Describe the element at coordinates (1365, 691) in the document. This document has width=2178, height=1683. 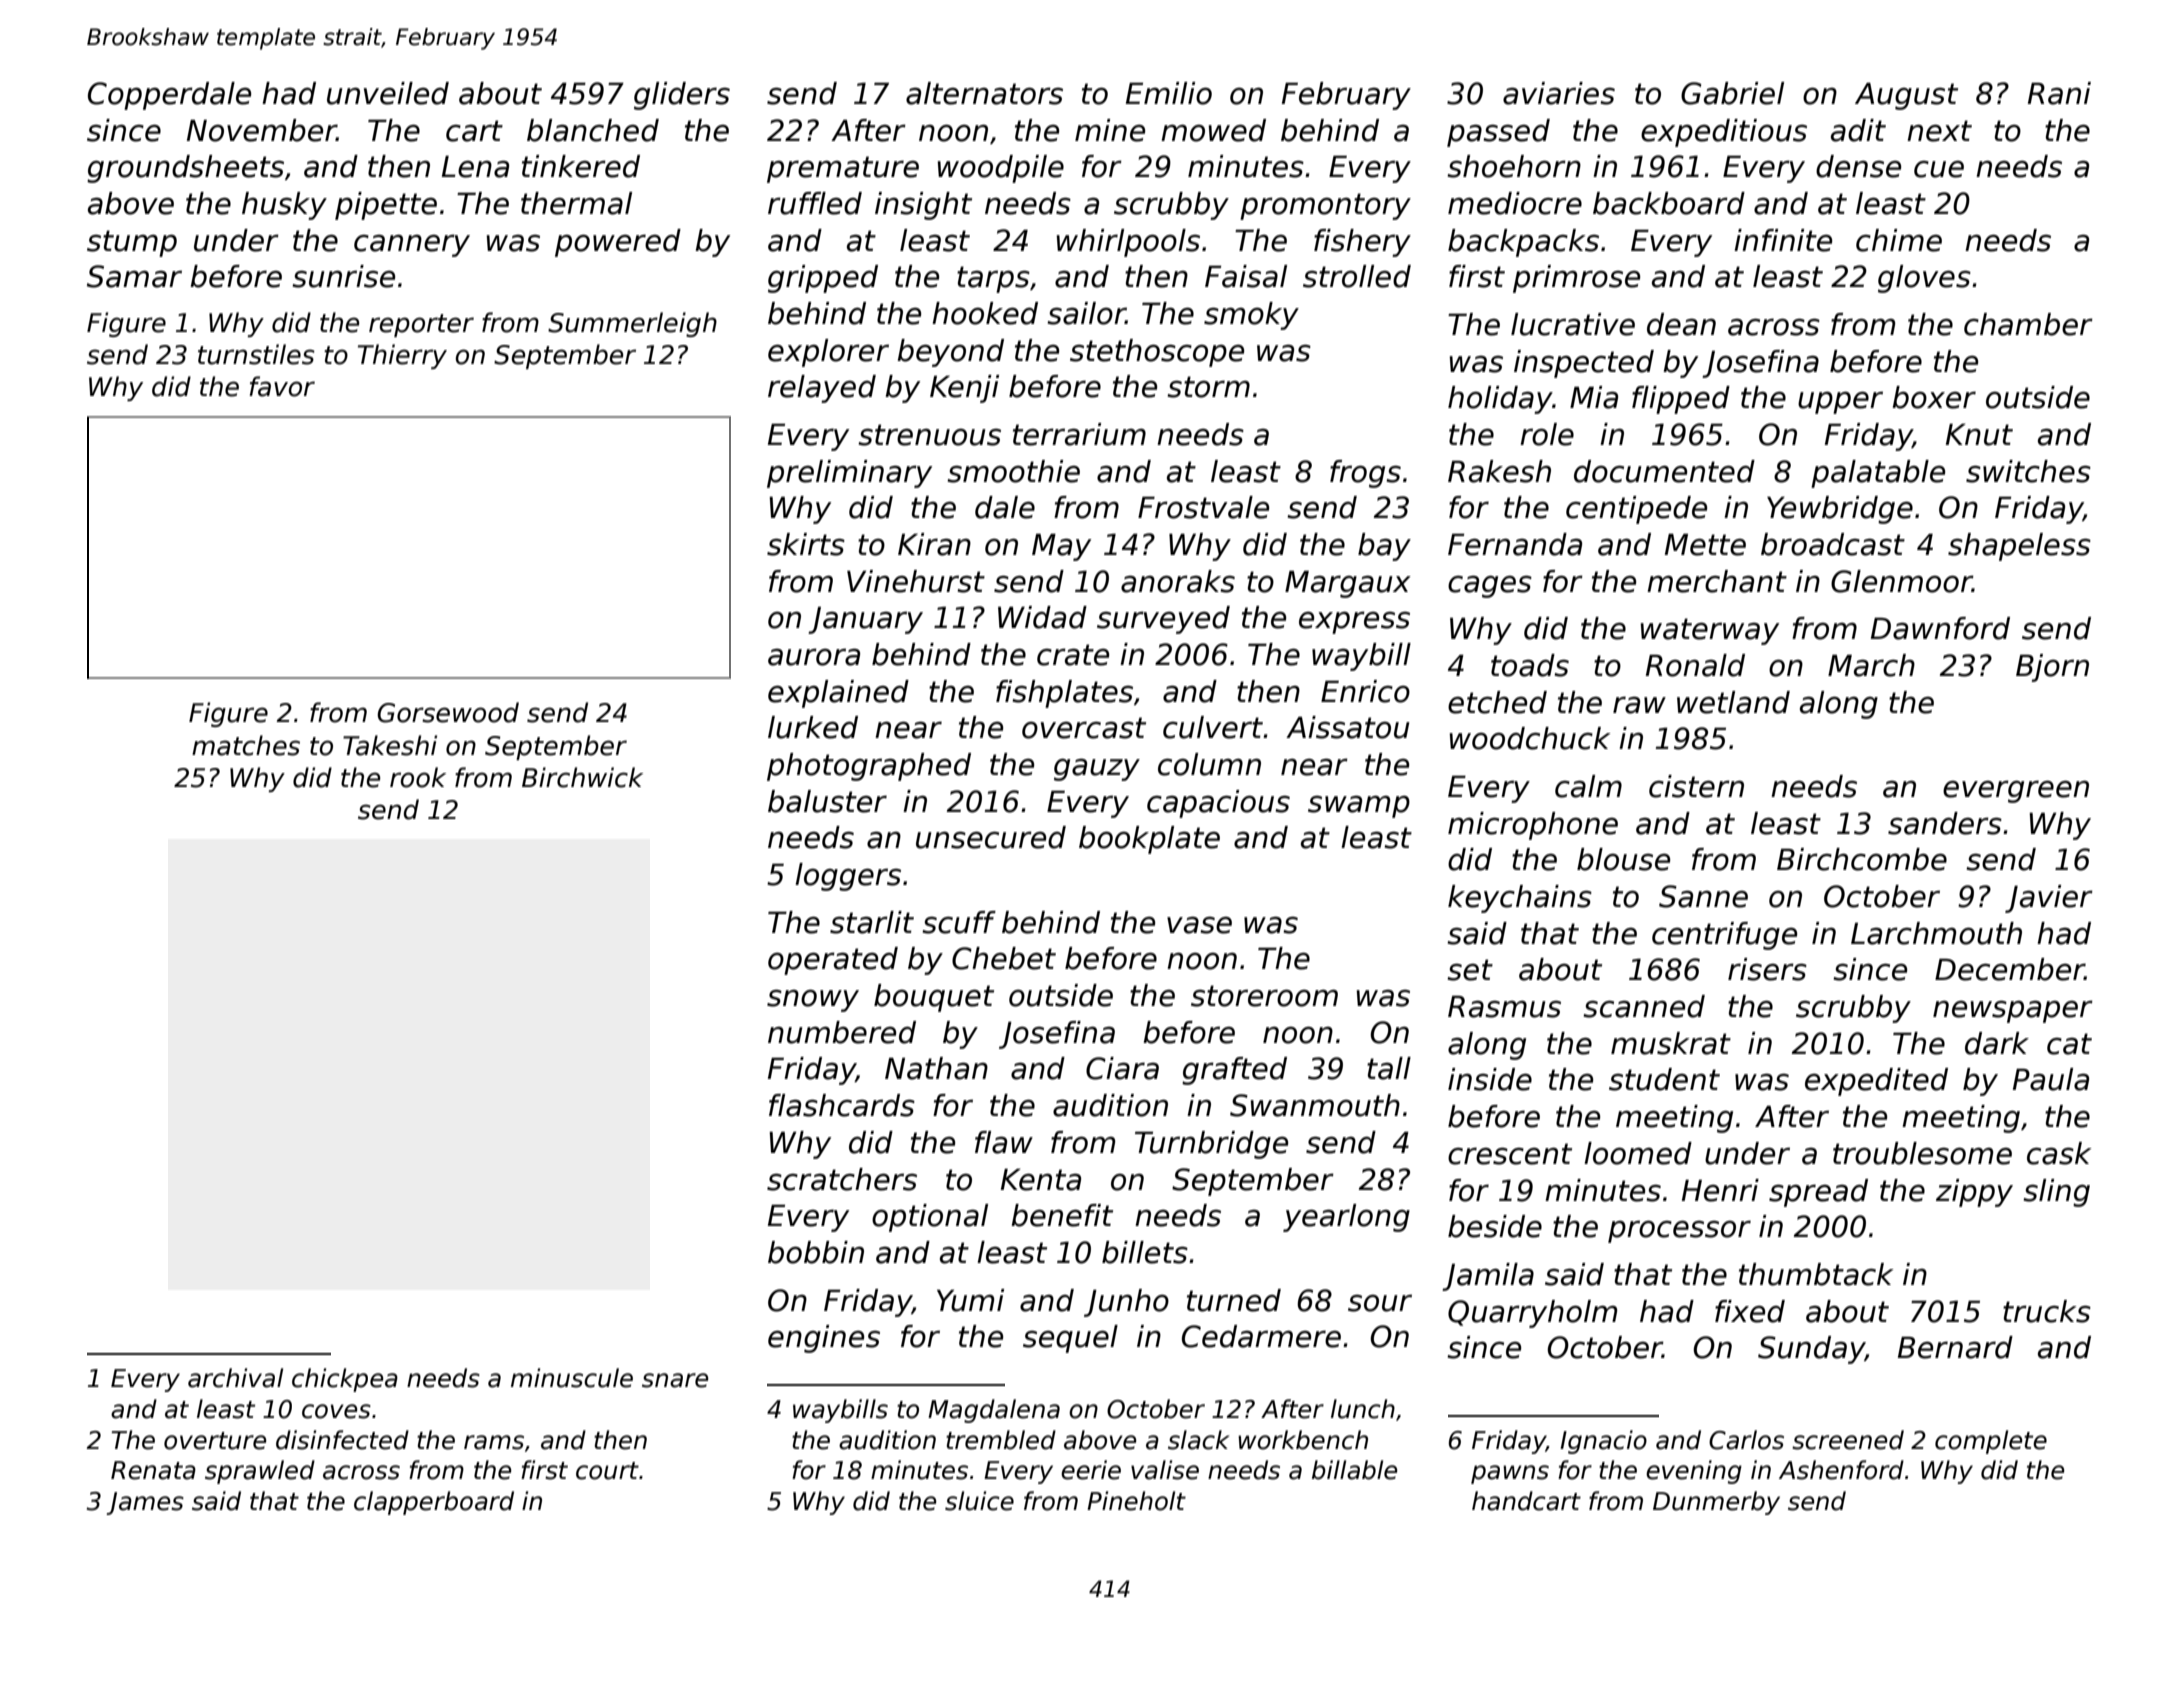
I see `Enrico` at that location.
